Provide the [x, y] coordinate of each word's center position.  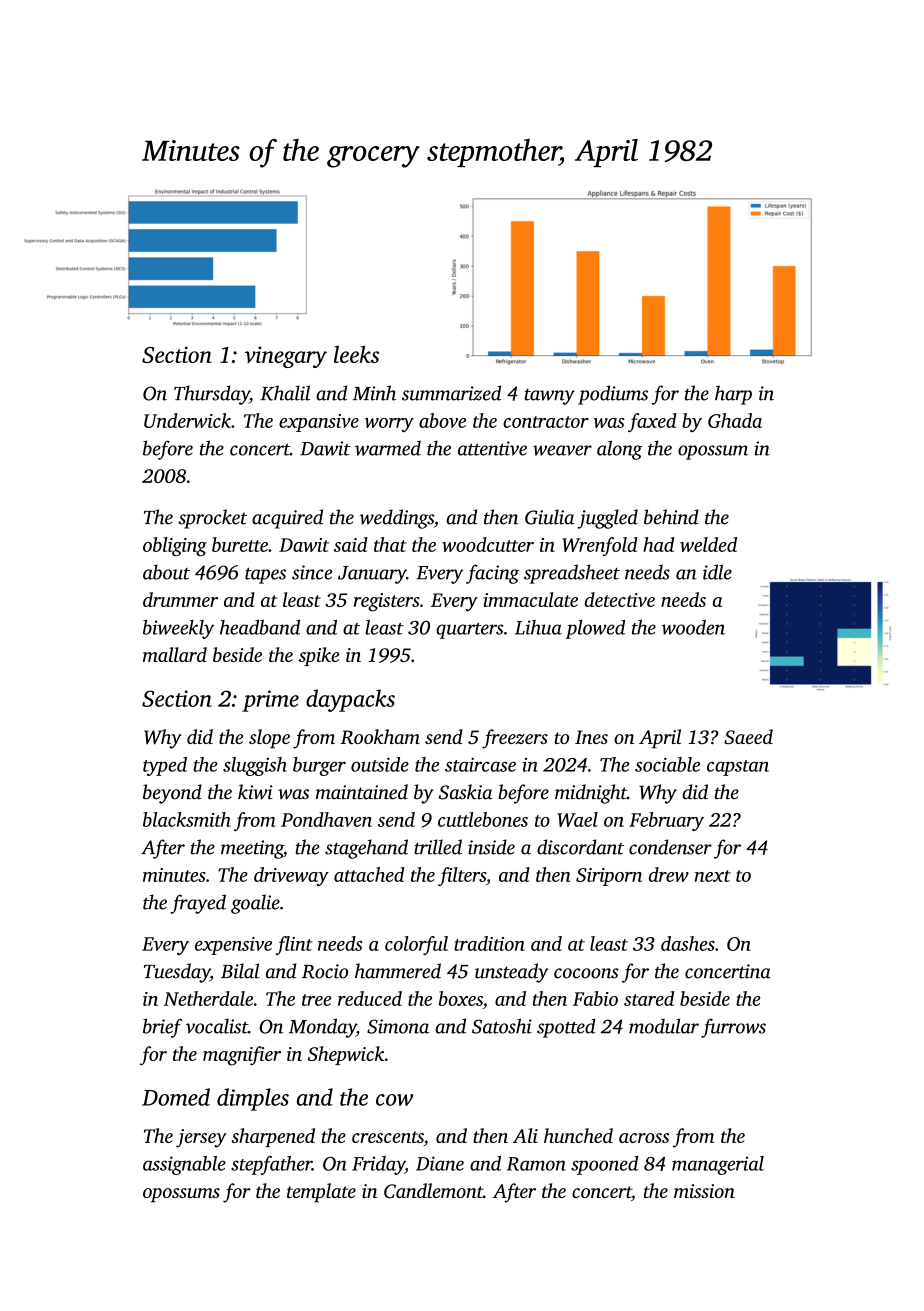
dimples [253, 1099]
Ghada [735, 420]
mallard [175, 654]
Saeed [748, 736]
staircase [480, 764]
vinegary [286, 357]
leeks [356, 354]
